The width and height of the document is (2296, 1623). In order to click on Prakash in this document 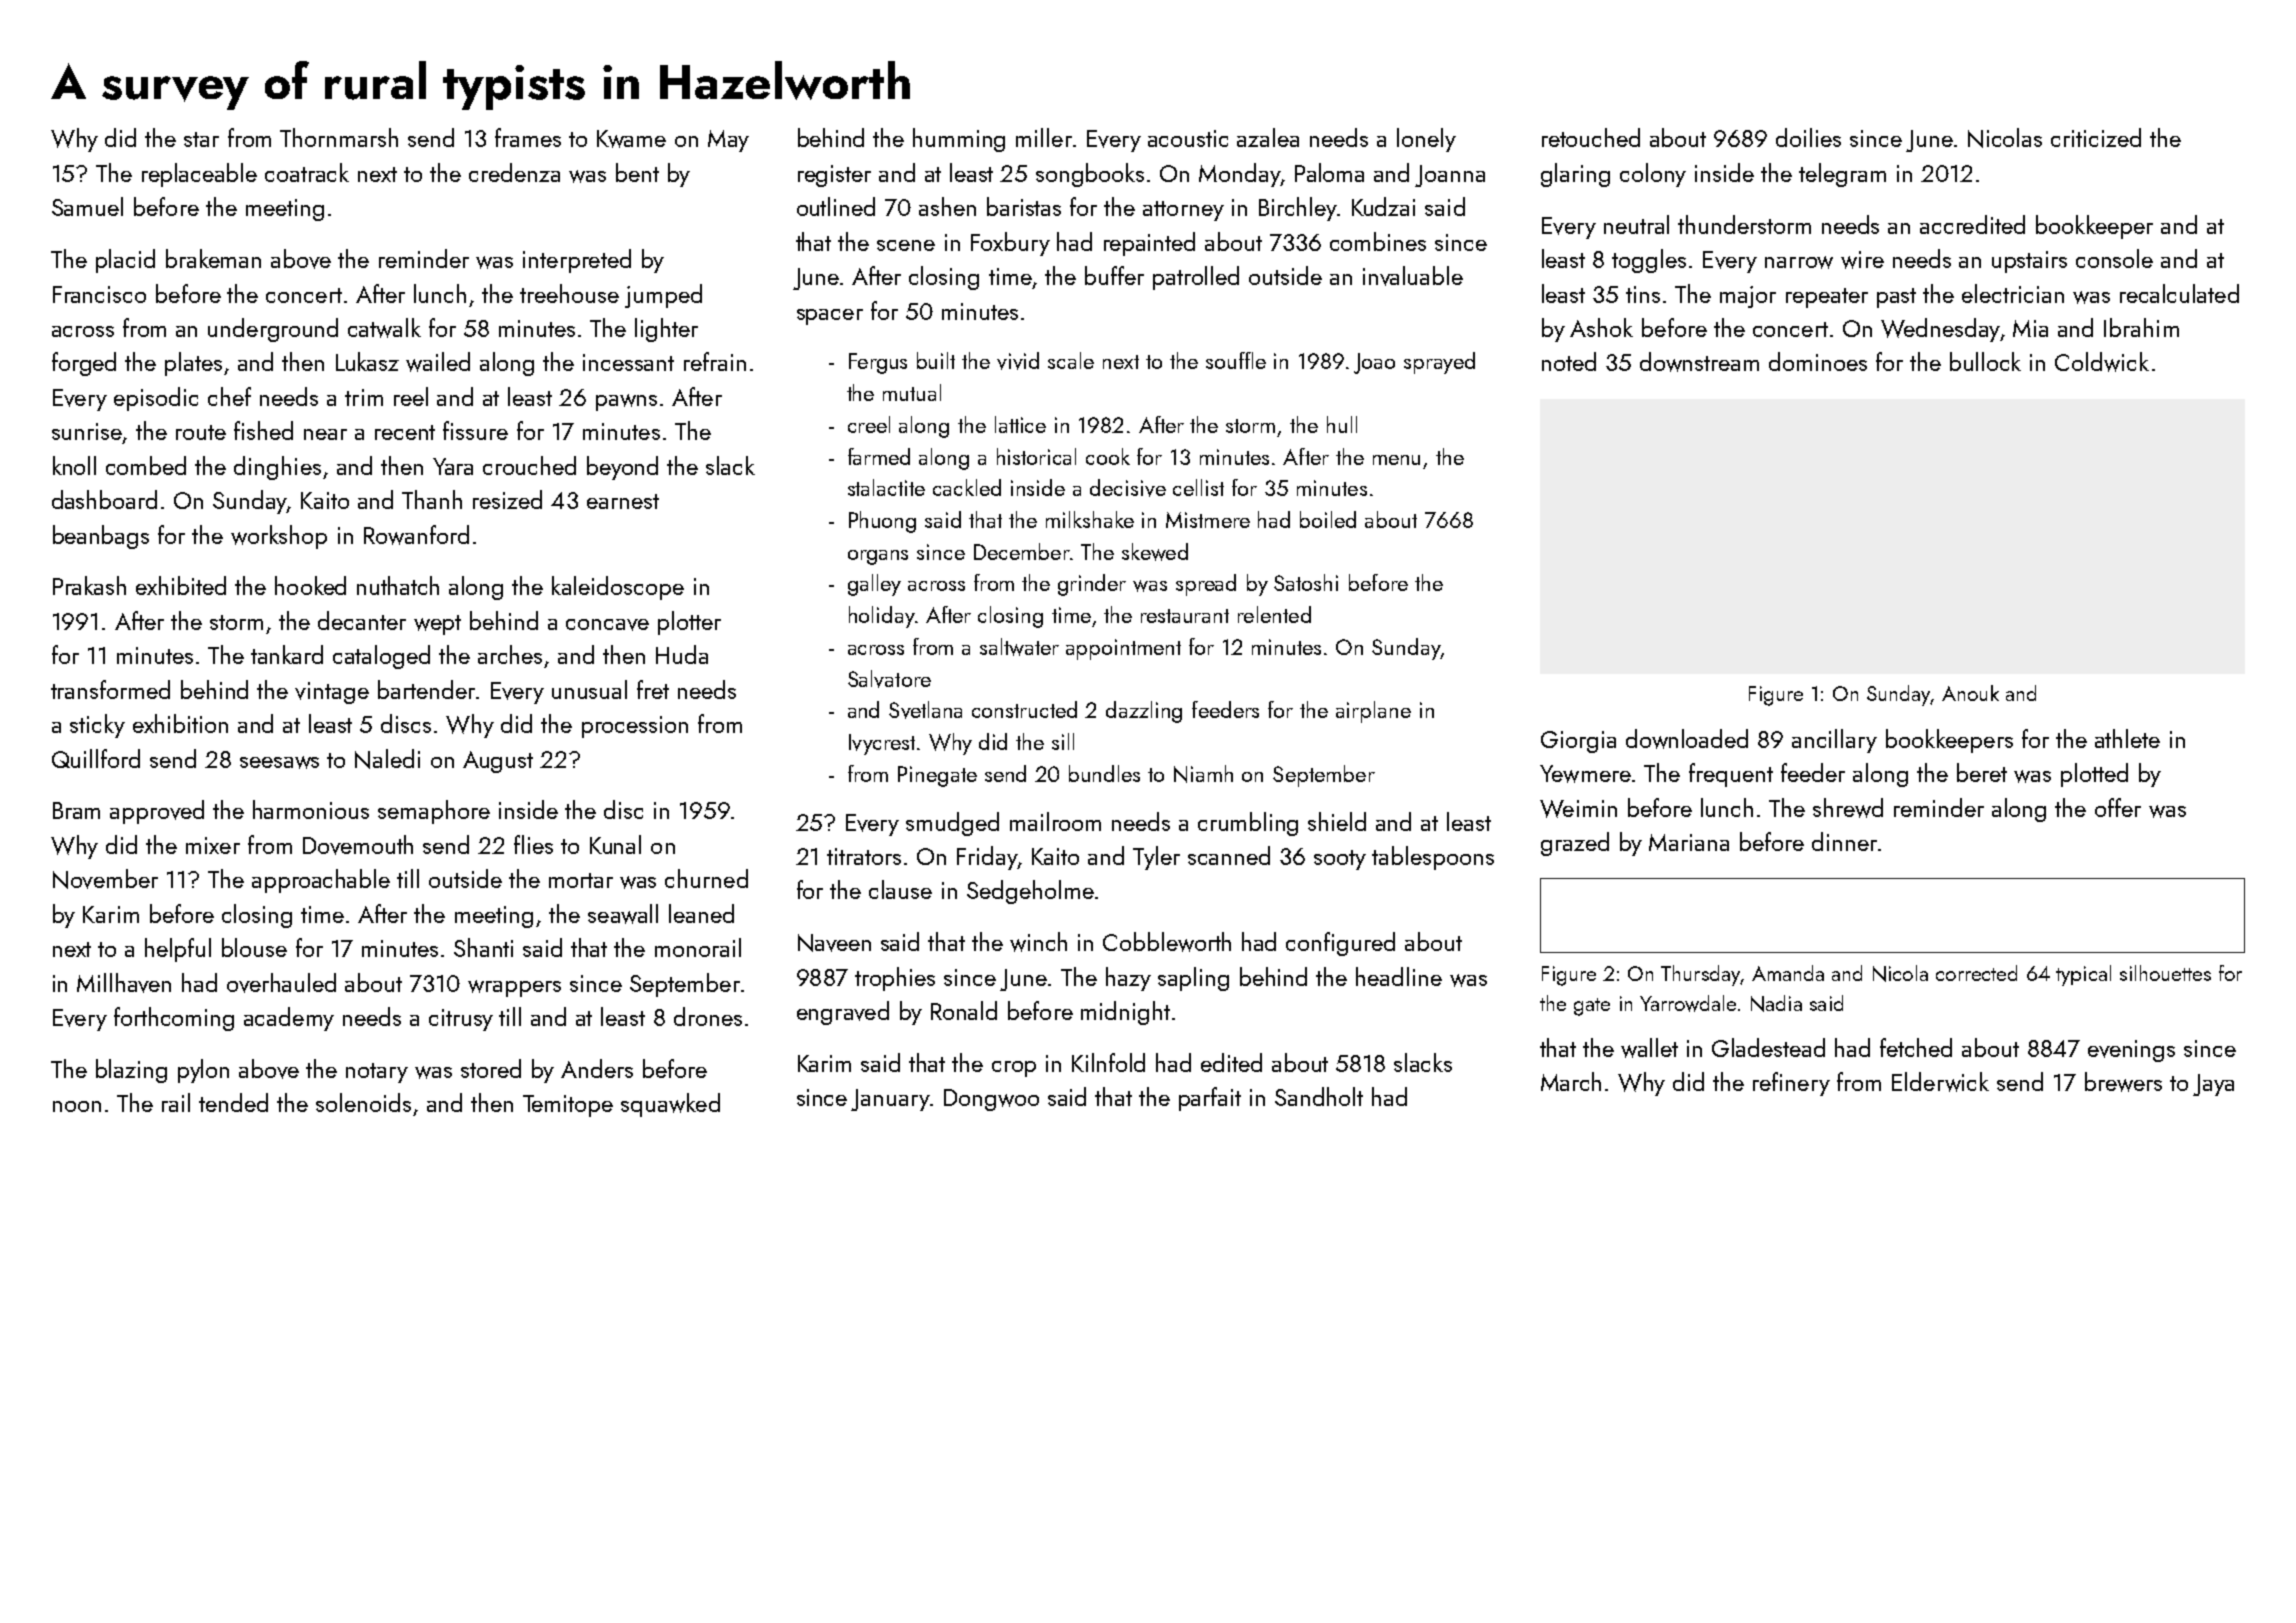, I will do `click(89, 585)`.
